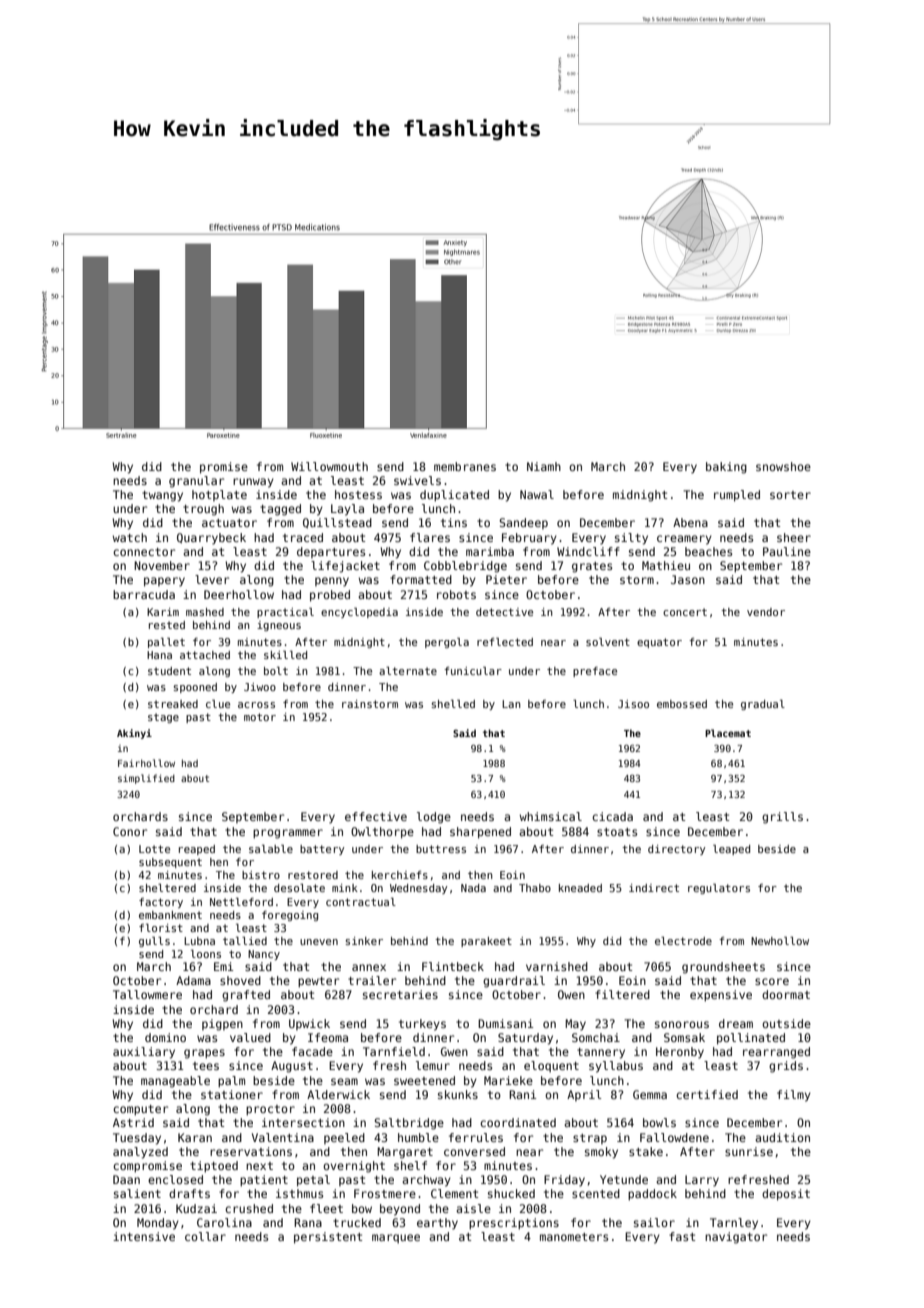 The height and width of the screenshot is (1308, 924). What do you see at coordinates (329, 466) in the screenshot?
I see `Willowmouth` at bounding box center [329, 466].
